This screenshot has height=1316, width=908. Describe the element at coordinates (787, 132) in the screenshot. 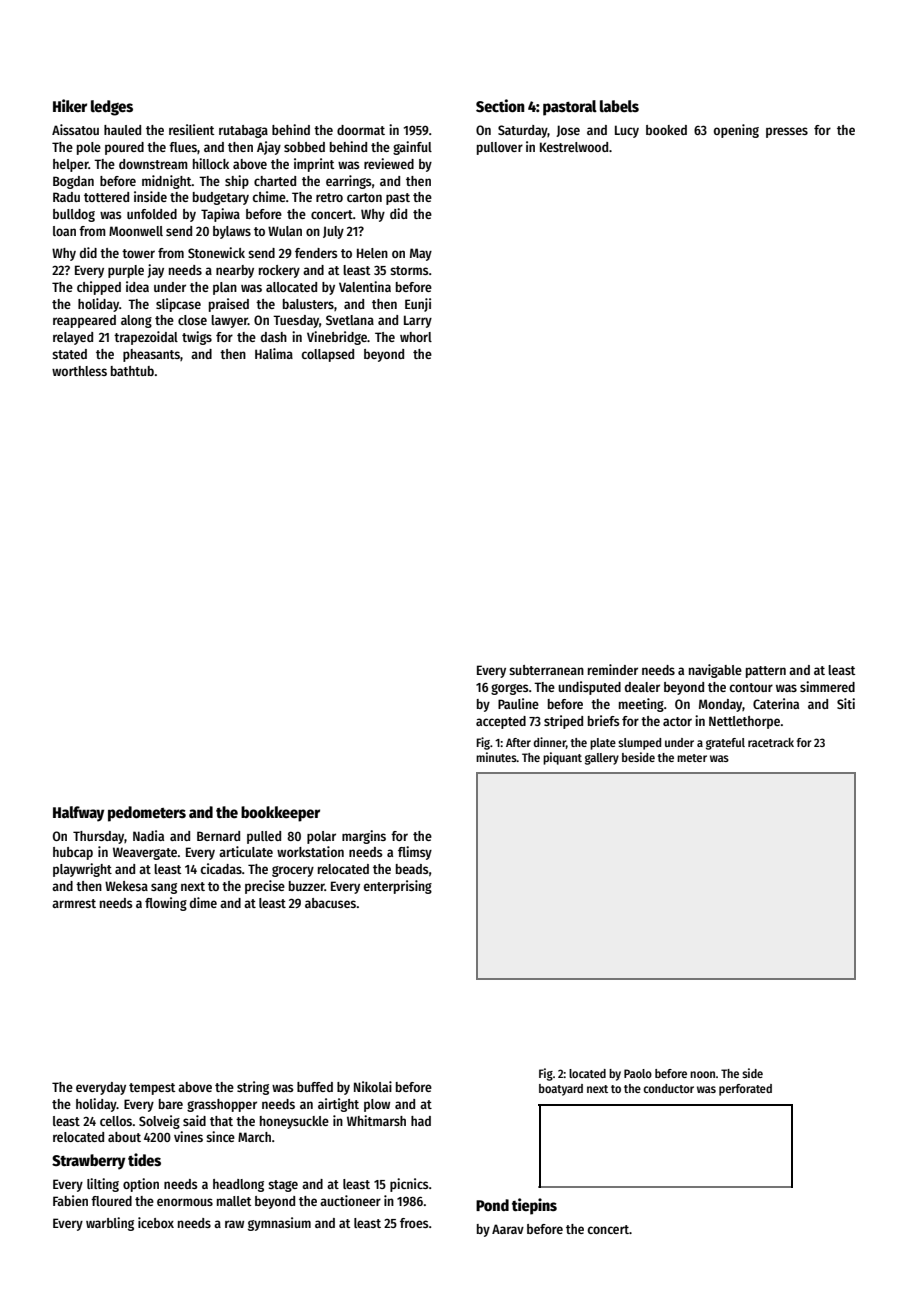

I see `presses` at that location.
